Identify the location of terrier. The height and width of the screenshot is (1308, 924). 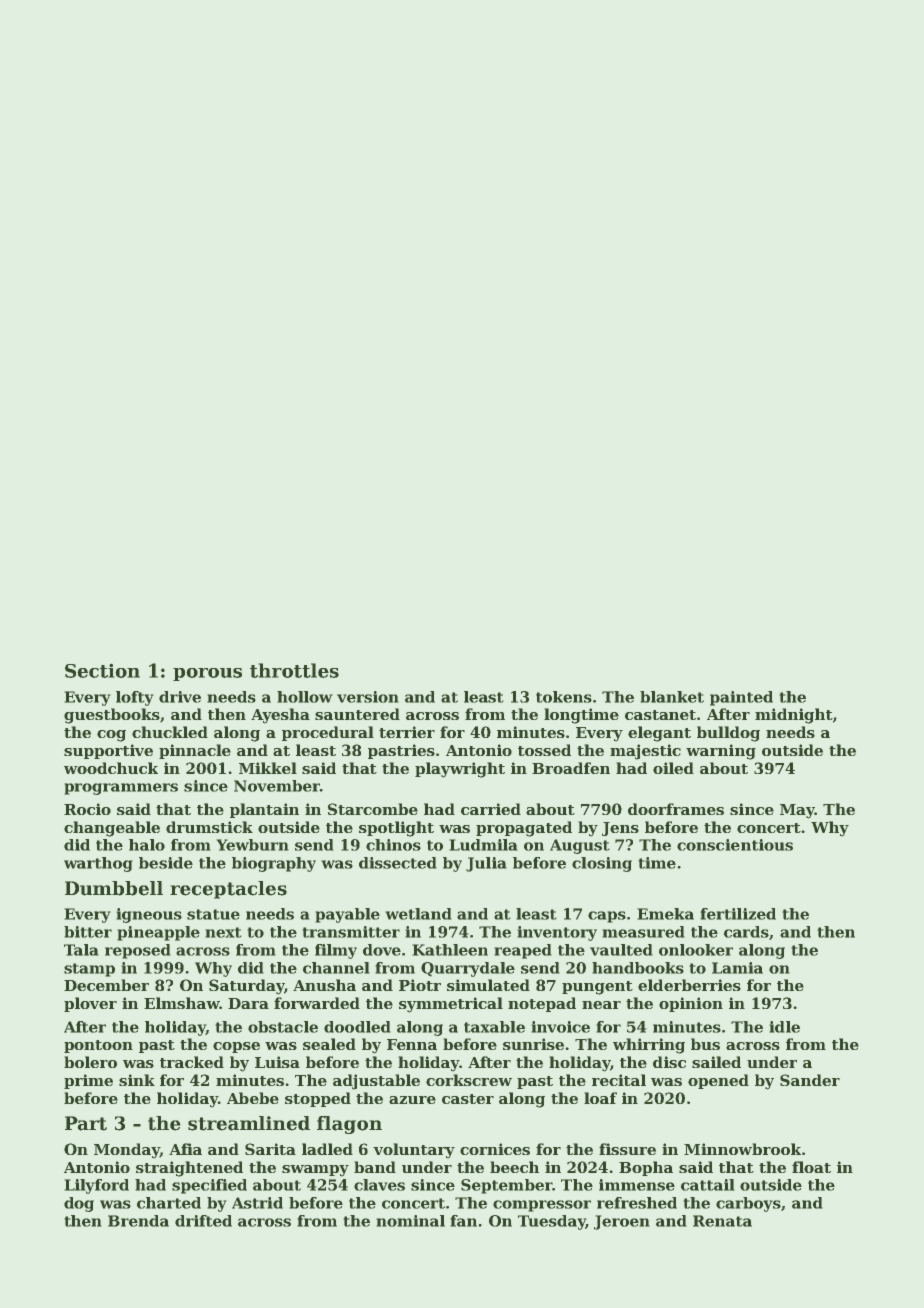
(407, 732).
